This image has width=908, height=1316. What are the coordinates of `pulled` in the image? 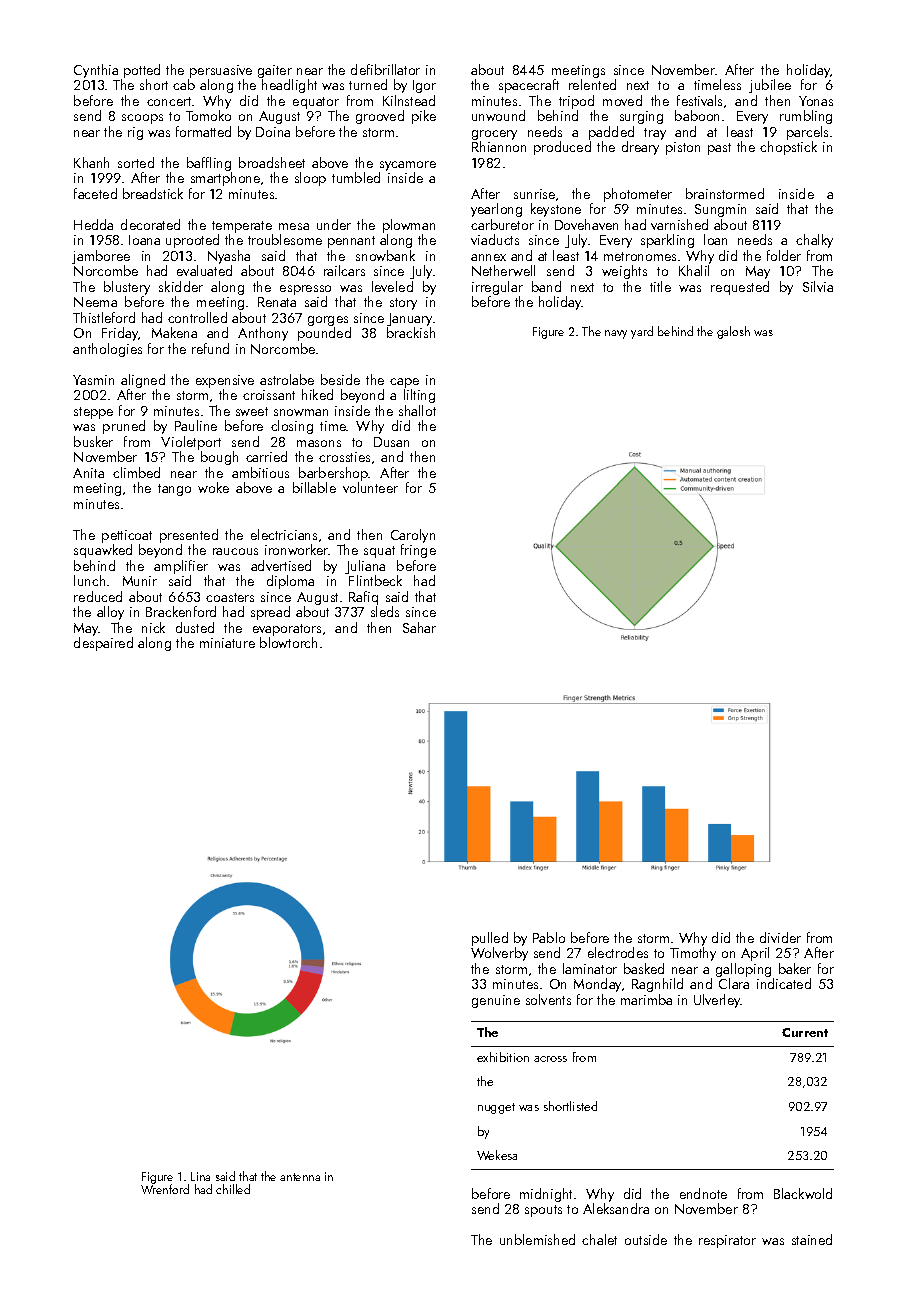 It's located at (490, 939).
